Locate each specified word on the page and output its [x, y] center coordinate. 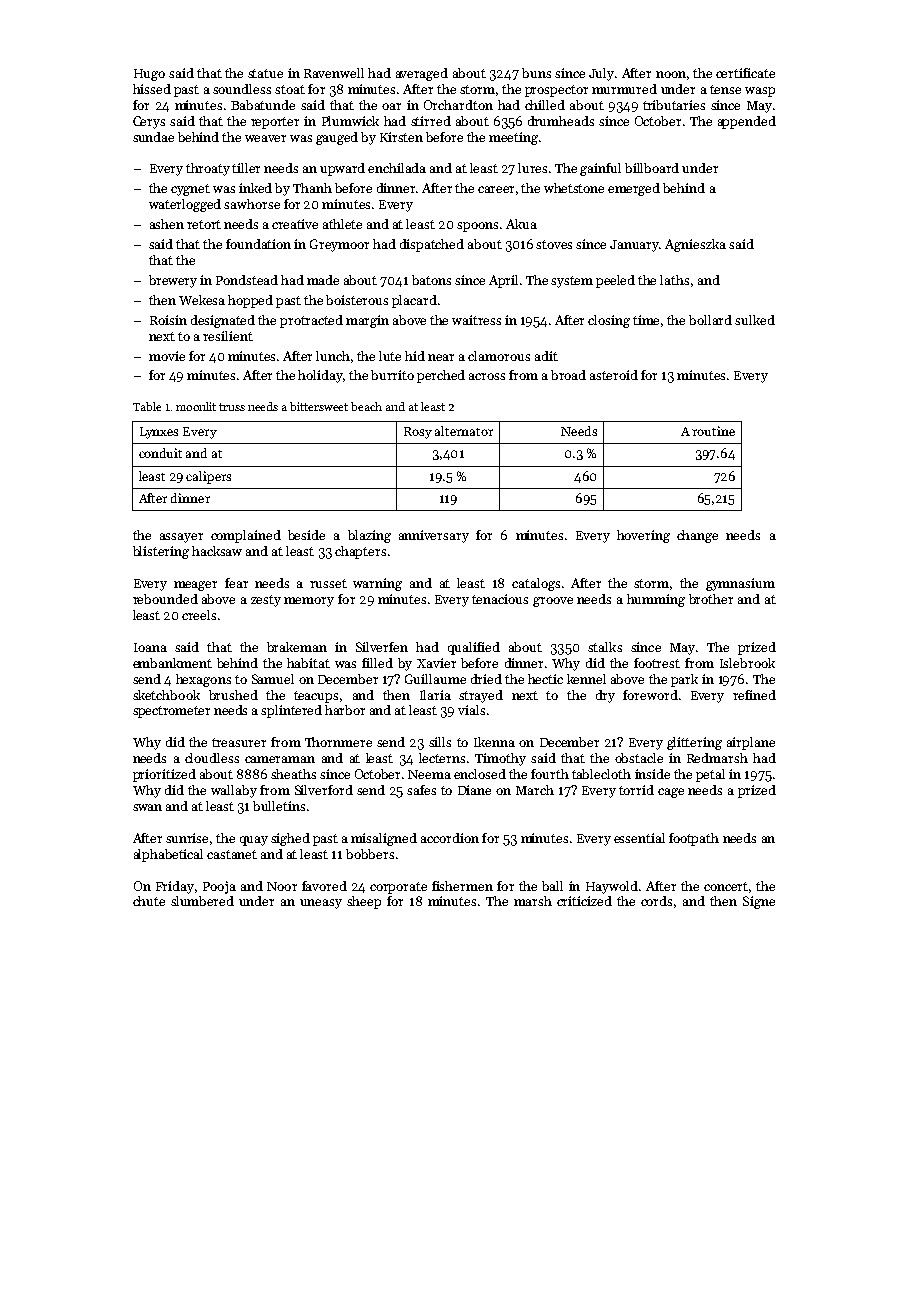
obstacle [639, 758]
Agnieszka [695, 245]
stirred [431, 121]
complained [246, 536]
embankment [172, 663]
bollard [710, 320]
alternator [464, 431]
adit [546, 356]
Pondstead [247, 280]
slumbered [202, 901]
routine [713, 431]
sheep [364, 902]
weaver [265, 138]
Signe [759, 902]
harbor [345, 710]
